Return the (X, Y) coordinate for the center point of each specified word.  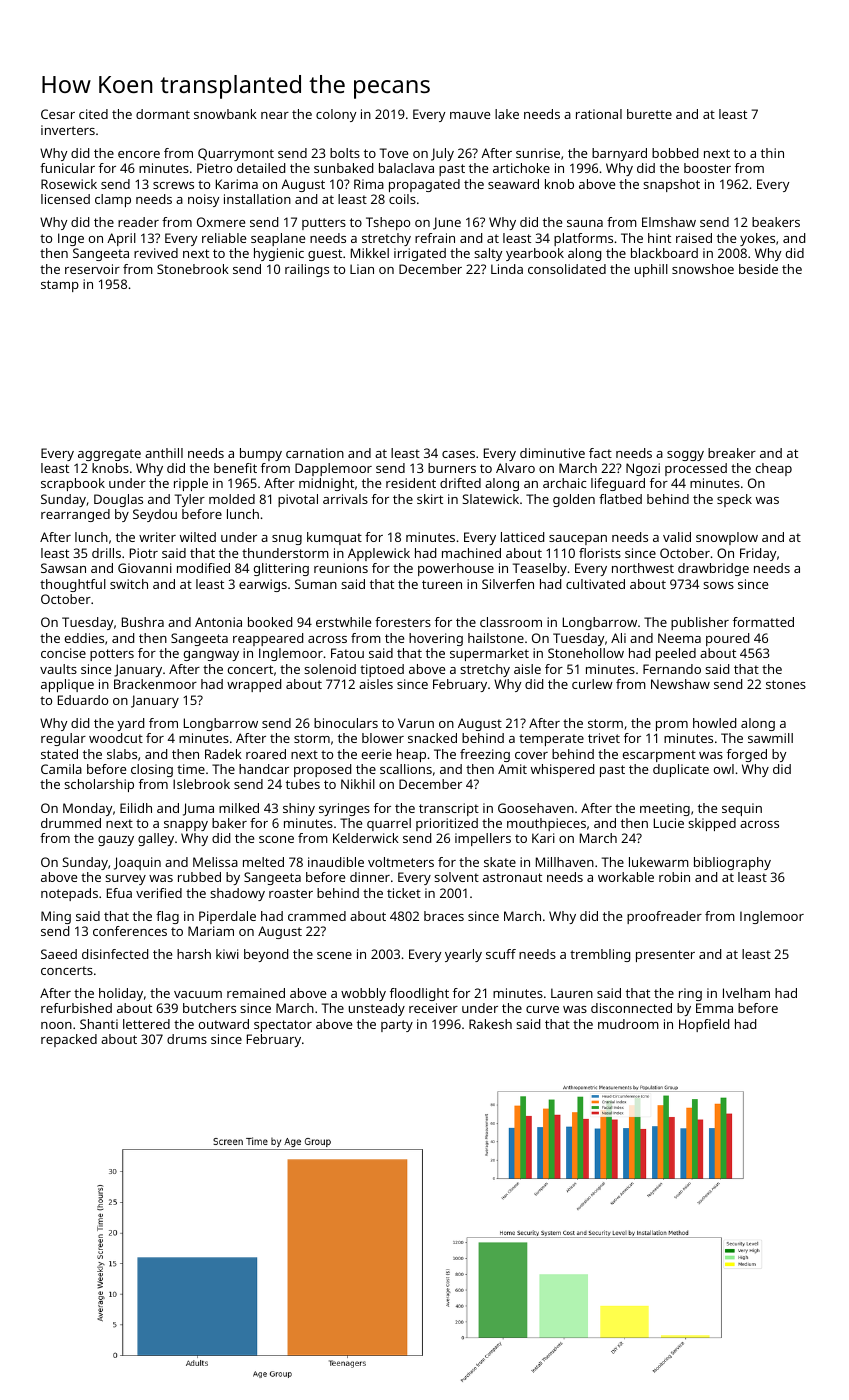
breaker (732, 453)
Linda (507, 269)
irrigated (420, 254)
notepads (69, 894)
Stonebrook (193, 269)
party (397, 1026)
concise (63, 653)
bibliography (732, 863)
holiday (121, 994)
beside (758, 269)
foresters (403, 622)
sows (718, 585)
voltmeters (401, 862)
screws (173, 185)
